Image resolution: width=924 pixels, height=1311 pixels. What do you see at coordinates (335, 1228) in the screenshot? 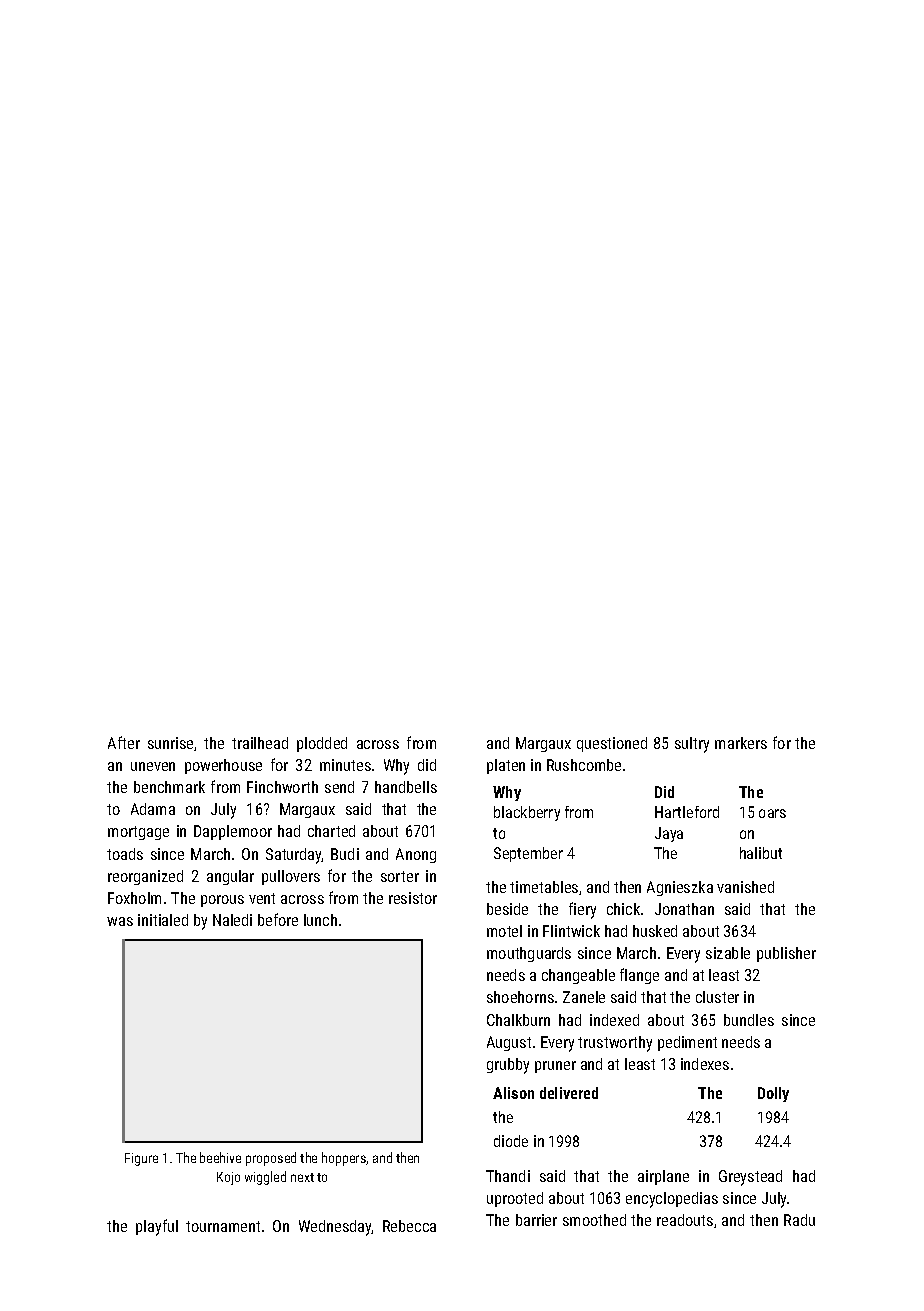
I see `Wednesday` at bounding box center [335, 1228].
